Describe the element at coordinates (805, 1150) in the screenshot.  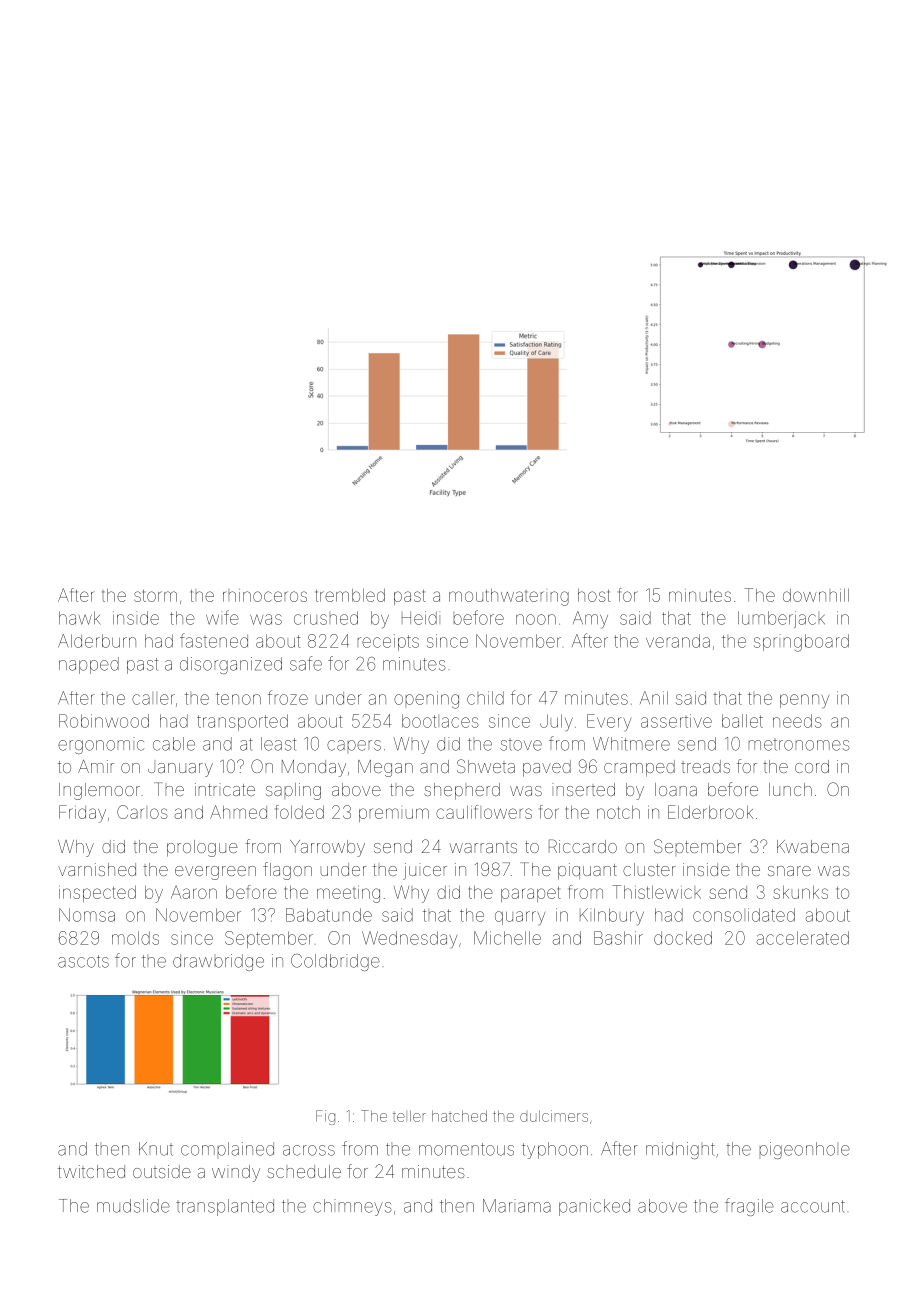
I see `pigeonhole` at that location.
